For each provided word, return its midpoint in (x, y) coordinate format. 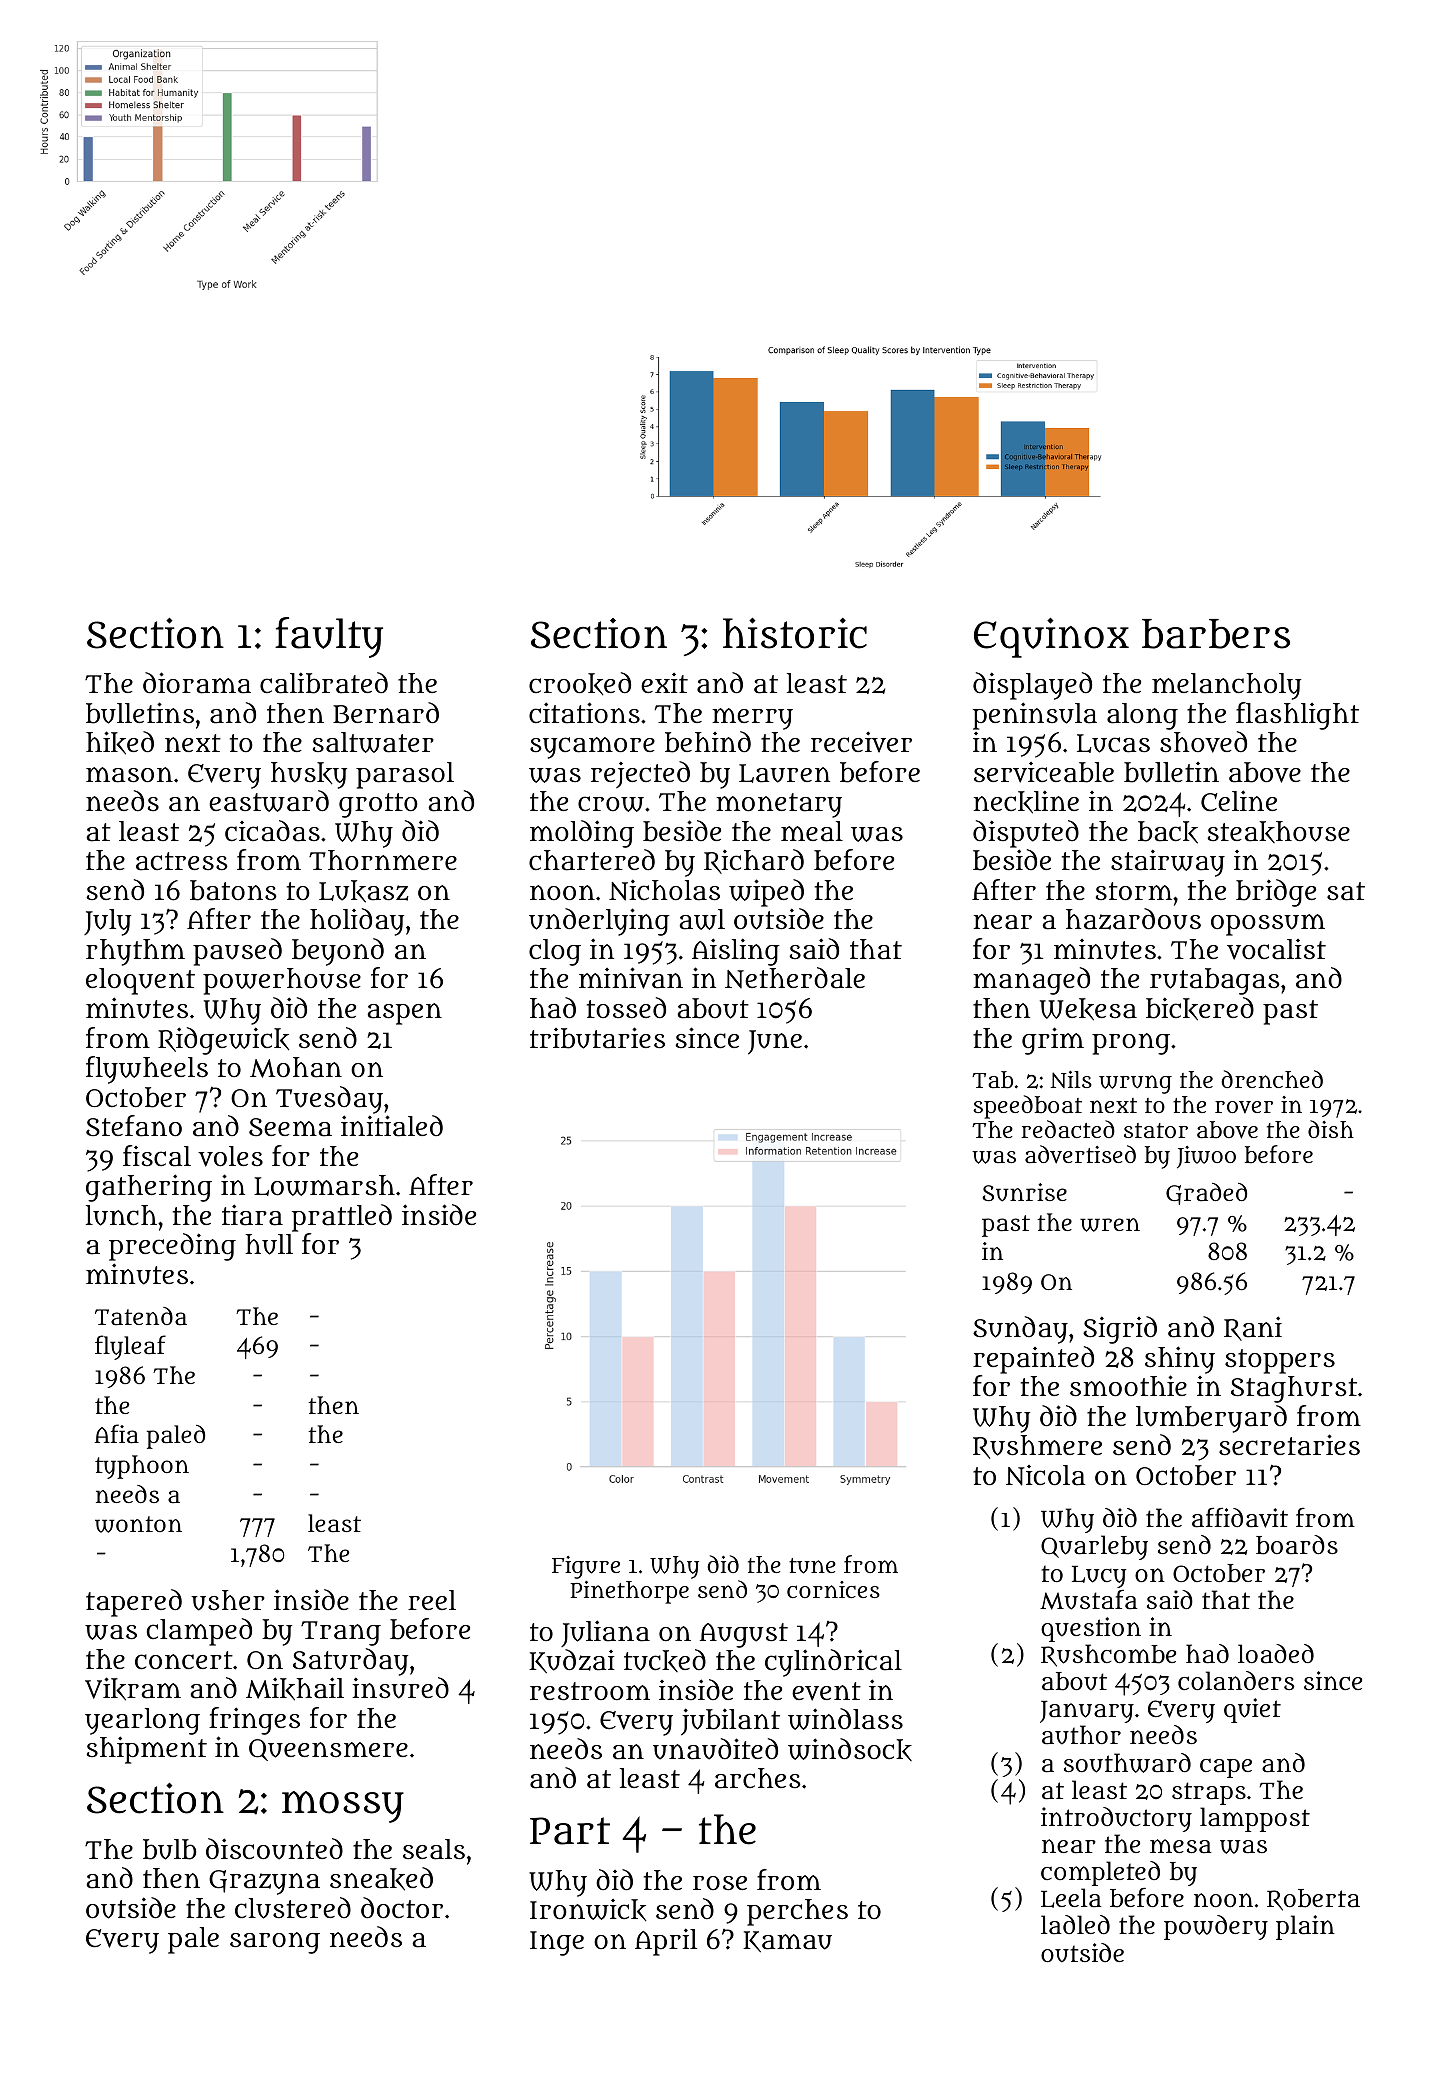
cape (1226, 1768)
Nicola (1045, 1475)
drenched (1272, 1079)
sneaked (381, 1879)
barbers (1216, 634)
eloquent (140, 981)
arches (758, 1778)
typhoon (142, 1467)
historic (795, 633)
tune (812, 1566)
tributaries (597, 1038)
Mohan (296, 1067)
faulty (329, 637)
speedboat (1027, 1107)
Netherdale (795, 978)
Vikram (133, 1689)
